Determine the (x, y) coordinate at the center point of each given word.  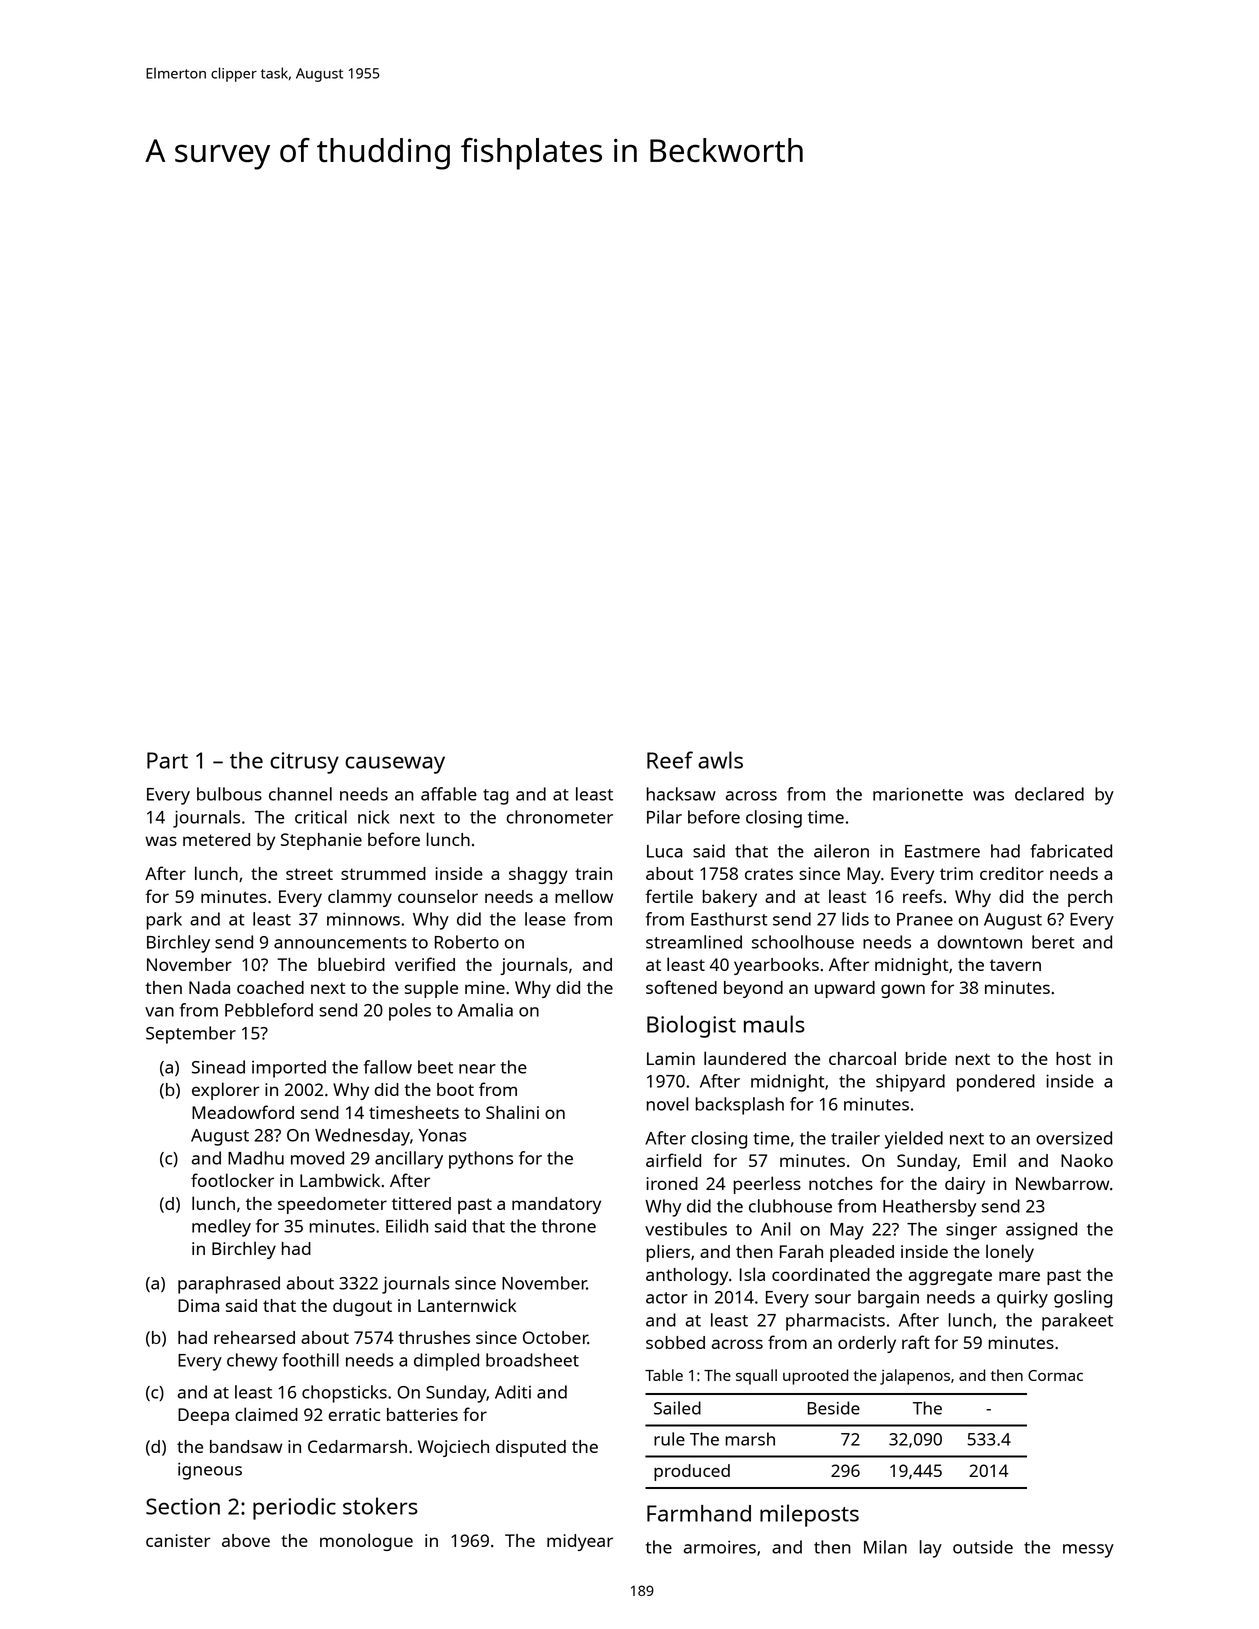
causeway (395, 765)
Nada (209, 987)
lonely (1010, 1253)
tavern (1015, 965)
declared (1049, 794)
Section (183, 1506)
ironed (672, 1183)
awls (720, 760)
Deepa (203, 1416)
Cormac (1055, 1375)
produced (692, 1472)
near (477, 1069)
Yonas (442, 1135)
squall (756, 1377)
